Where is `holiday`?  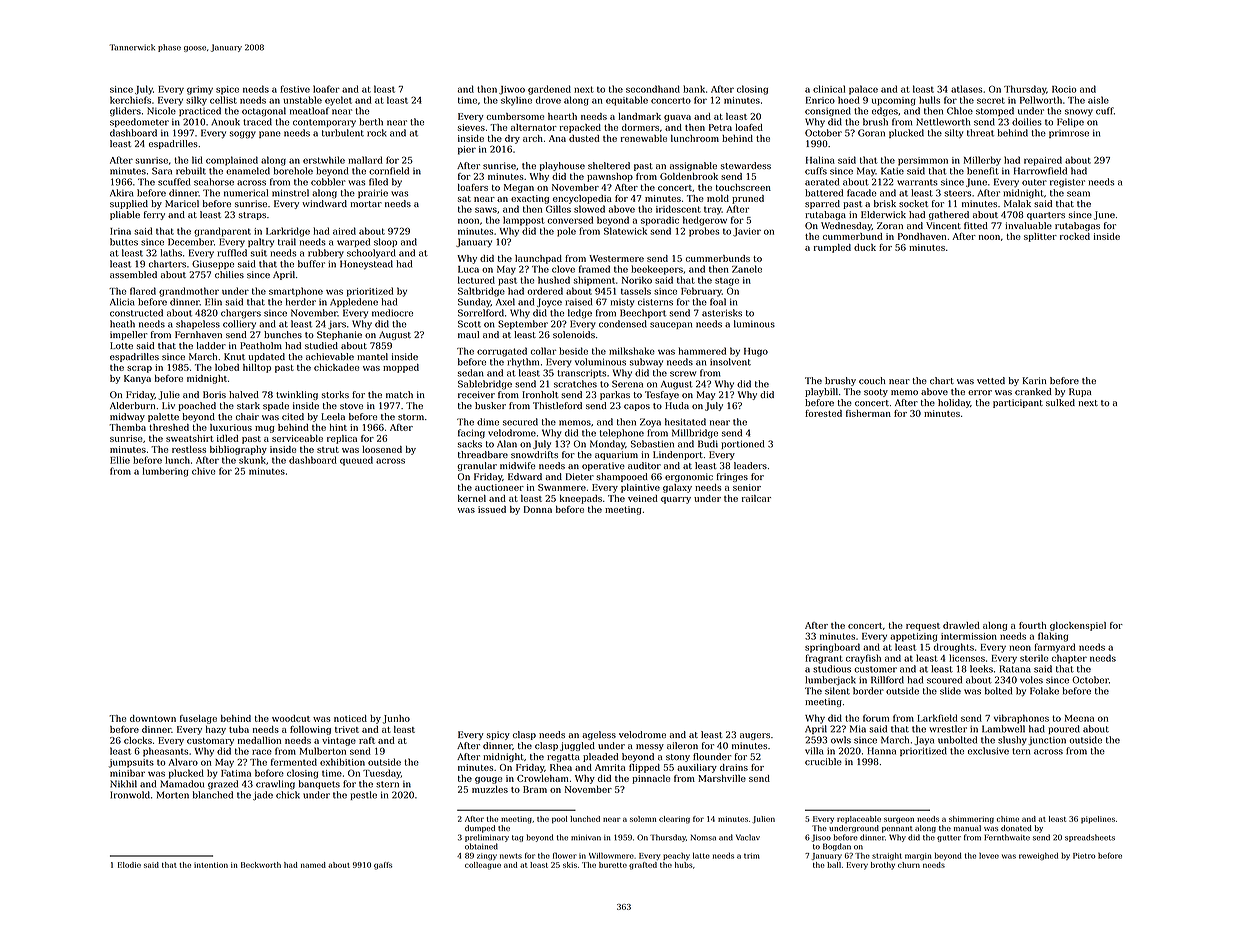
holiday is located at coordinates (954, 403).
